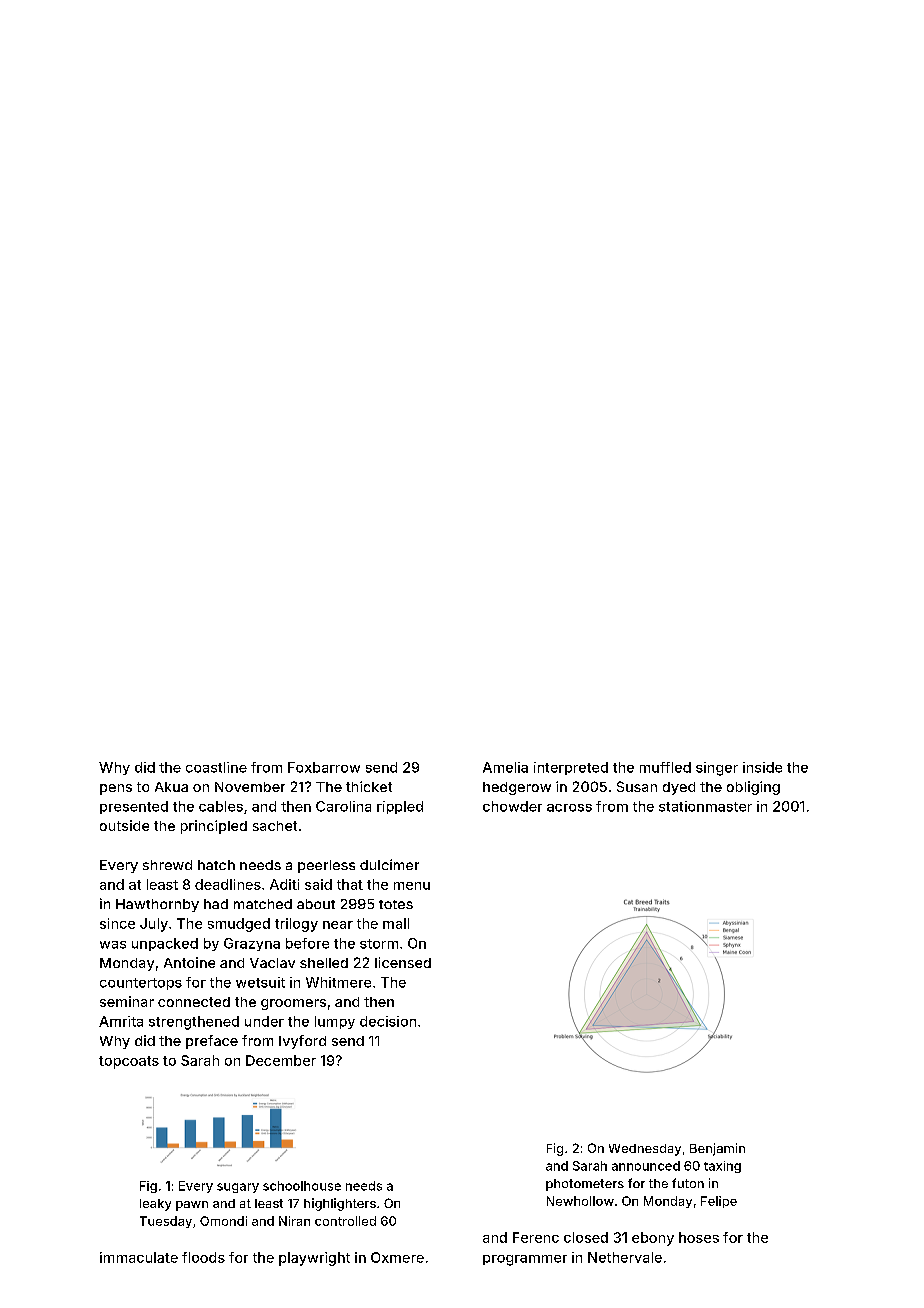  I want to click on inside, so click(762, 767).
